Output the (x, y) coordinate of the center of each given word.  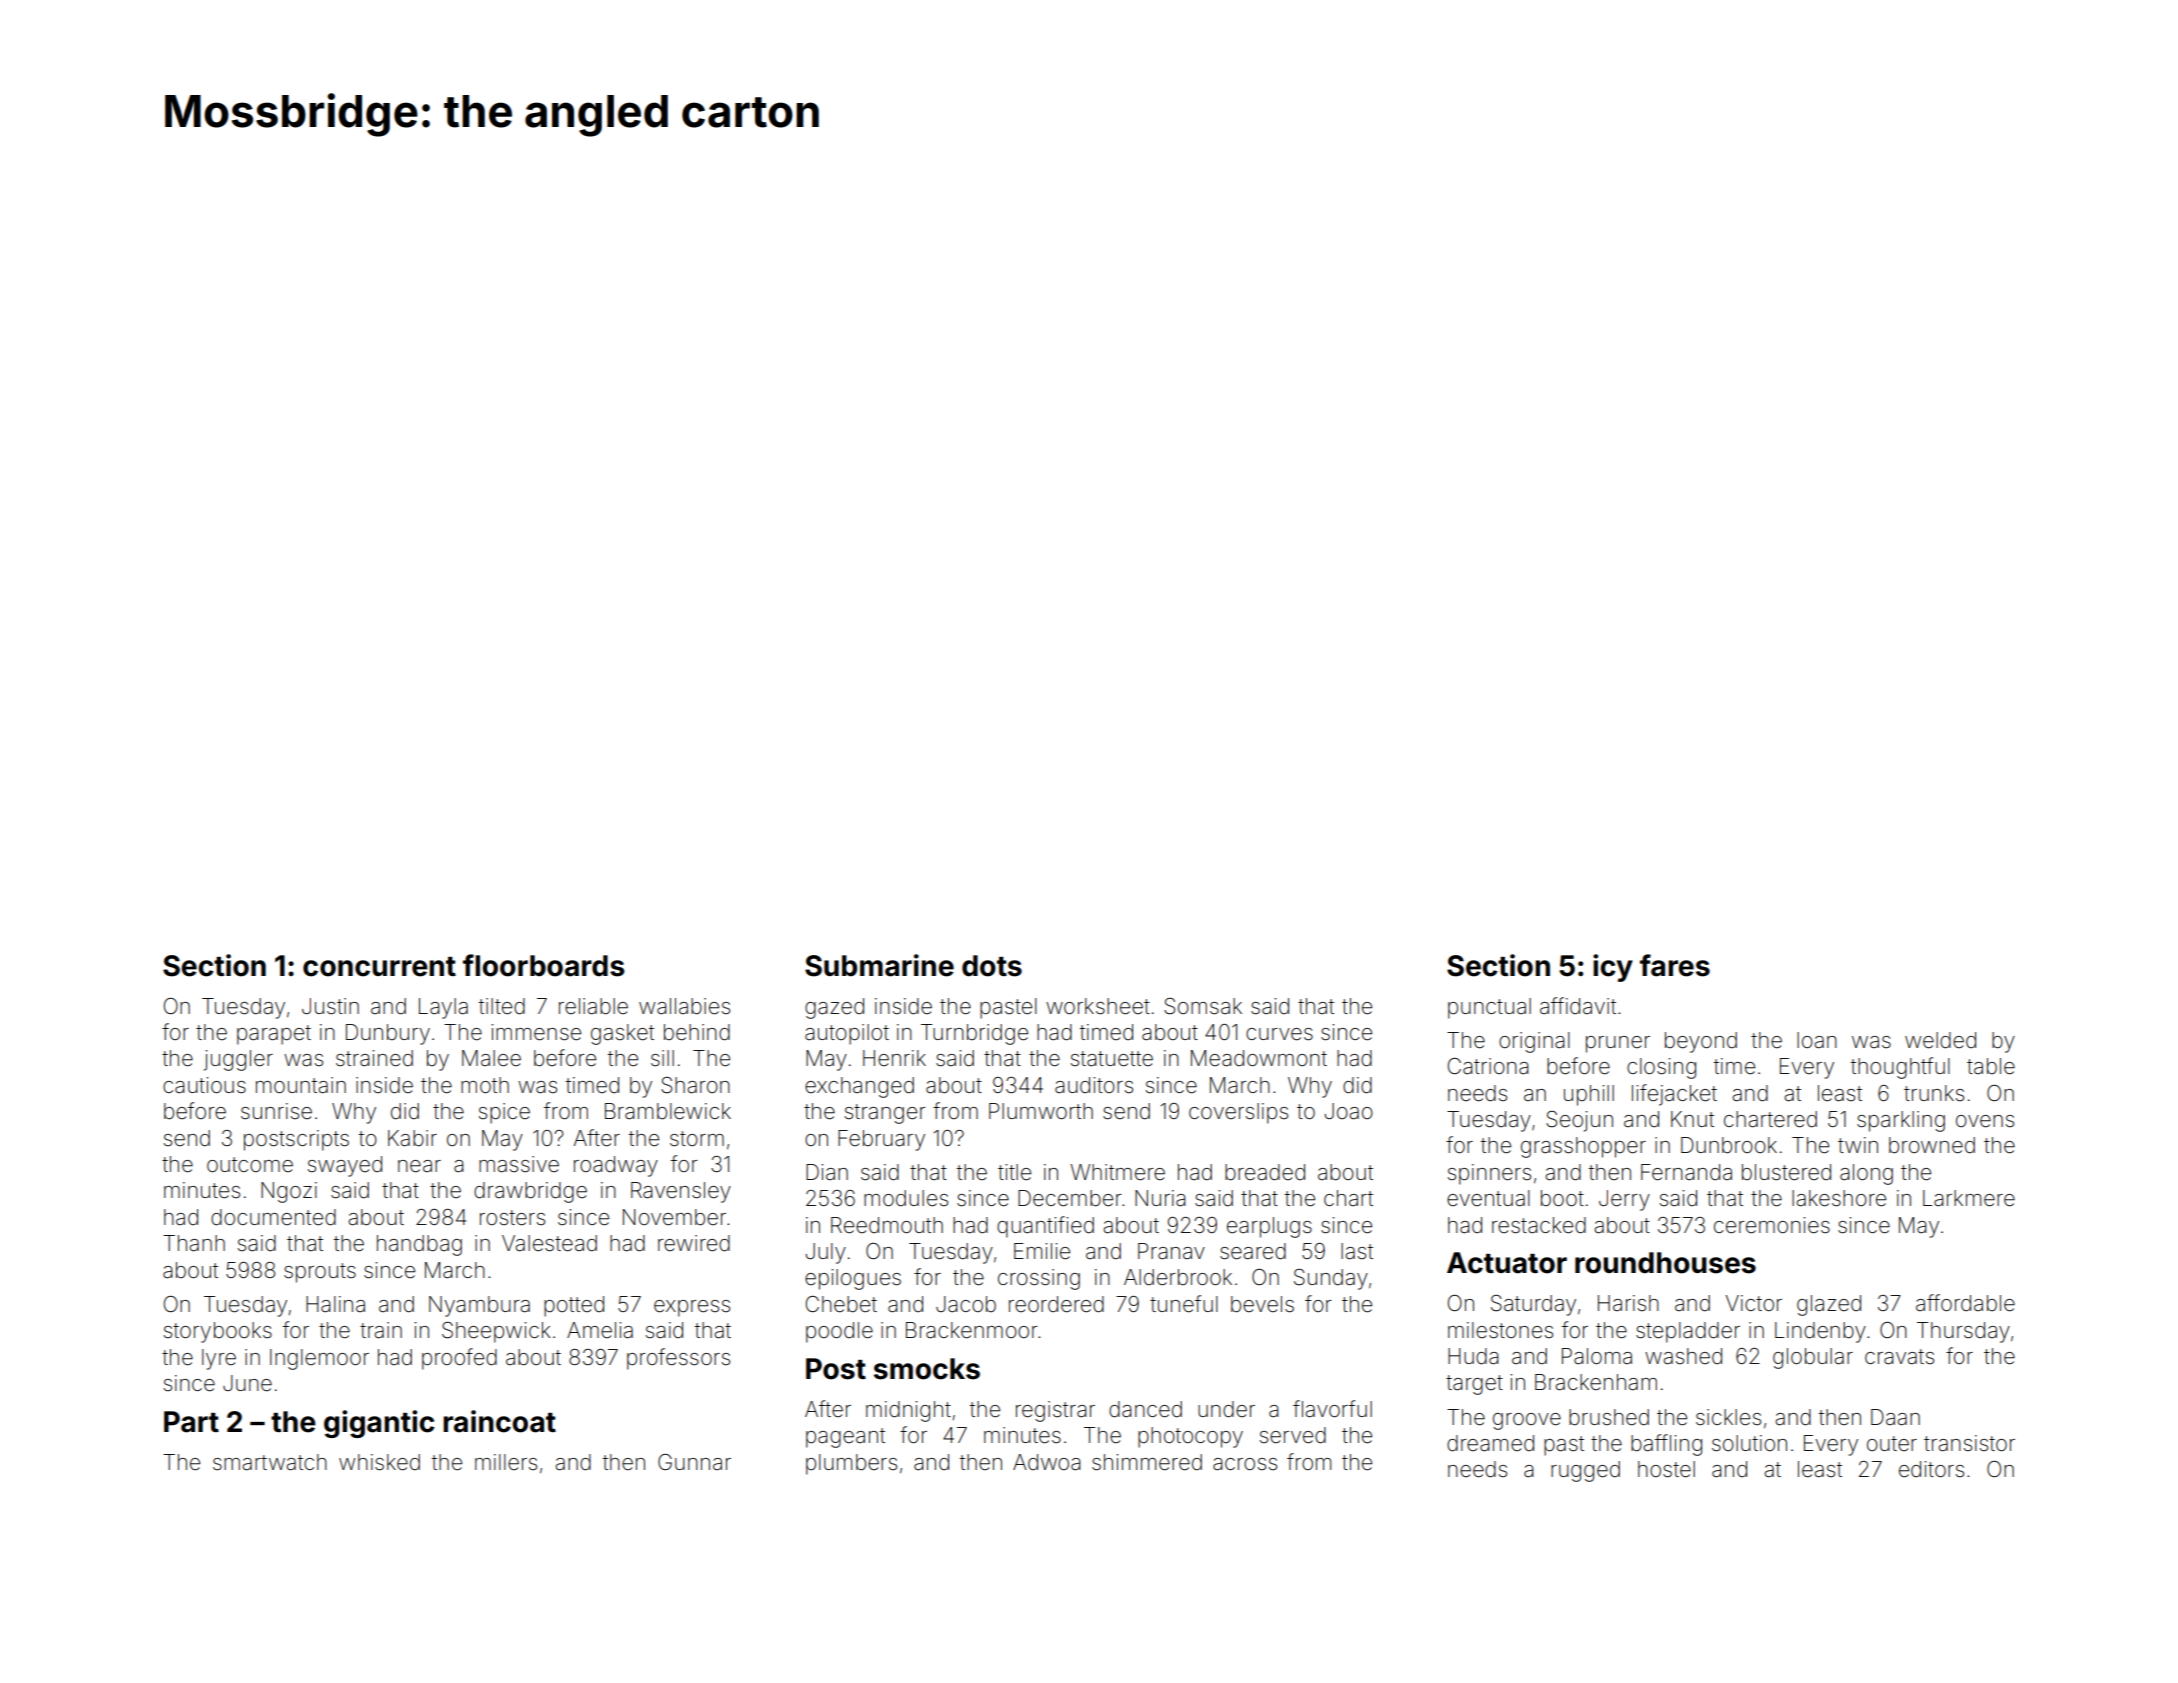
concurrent (379, 967)
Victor (1754, 1303)
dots (992, 966)
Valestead (549, 1243)
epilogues (853, 1279)
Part (191, 1422)
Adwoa (1047, 1462)
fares (1675, 965)
